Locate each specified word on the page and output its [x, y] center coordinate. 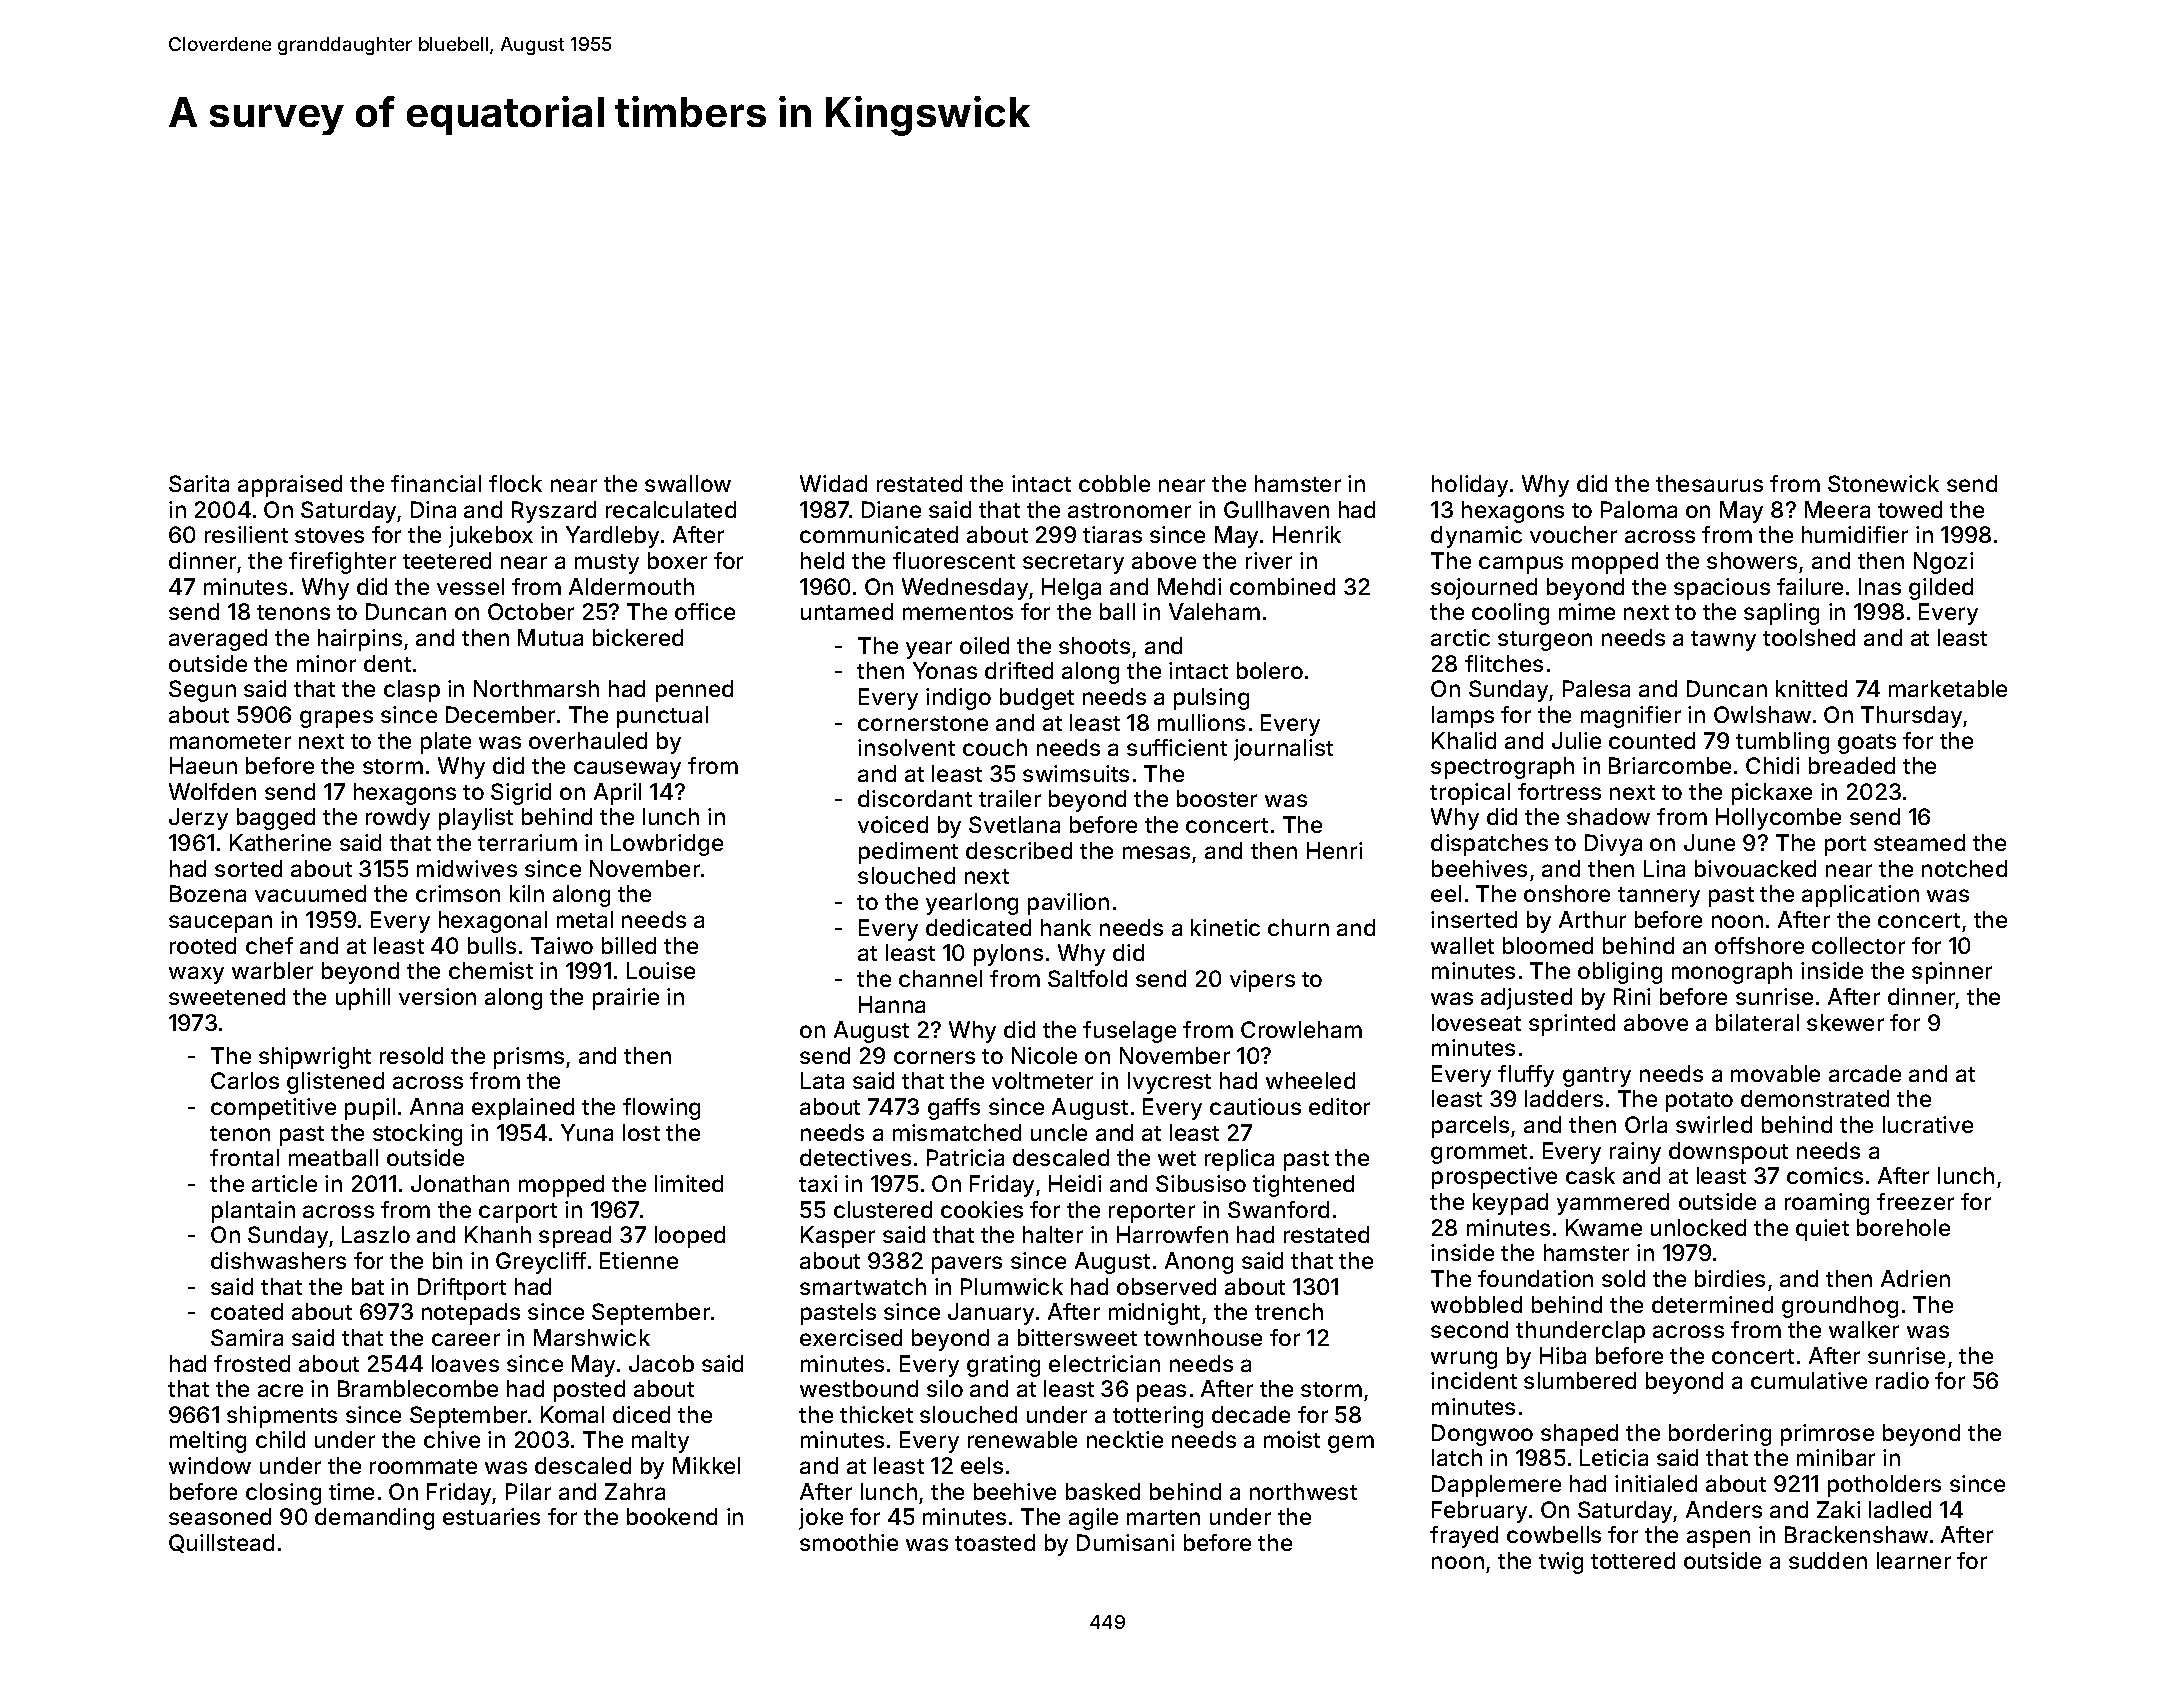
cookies [982, 1209]
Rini [1632, 996]
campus [1521, 565]
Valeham [1214, 611]
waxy [196, 975]
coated [247, 1311]
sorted [248, 868]
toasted [995, 1542]
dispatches [1489, 845]
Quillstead [221, 1543]
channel [940, 978]
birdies [1730, 1278]
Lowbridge [667, 845]
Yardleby [612, 537]
